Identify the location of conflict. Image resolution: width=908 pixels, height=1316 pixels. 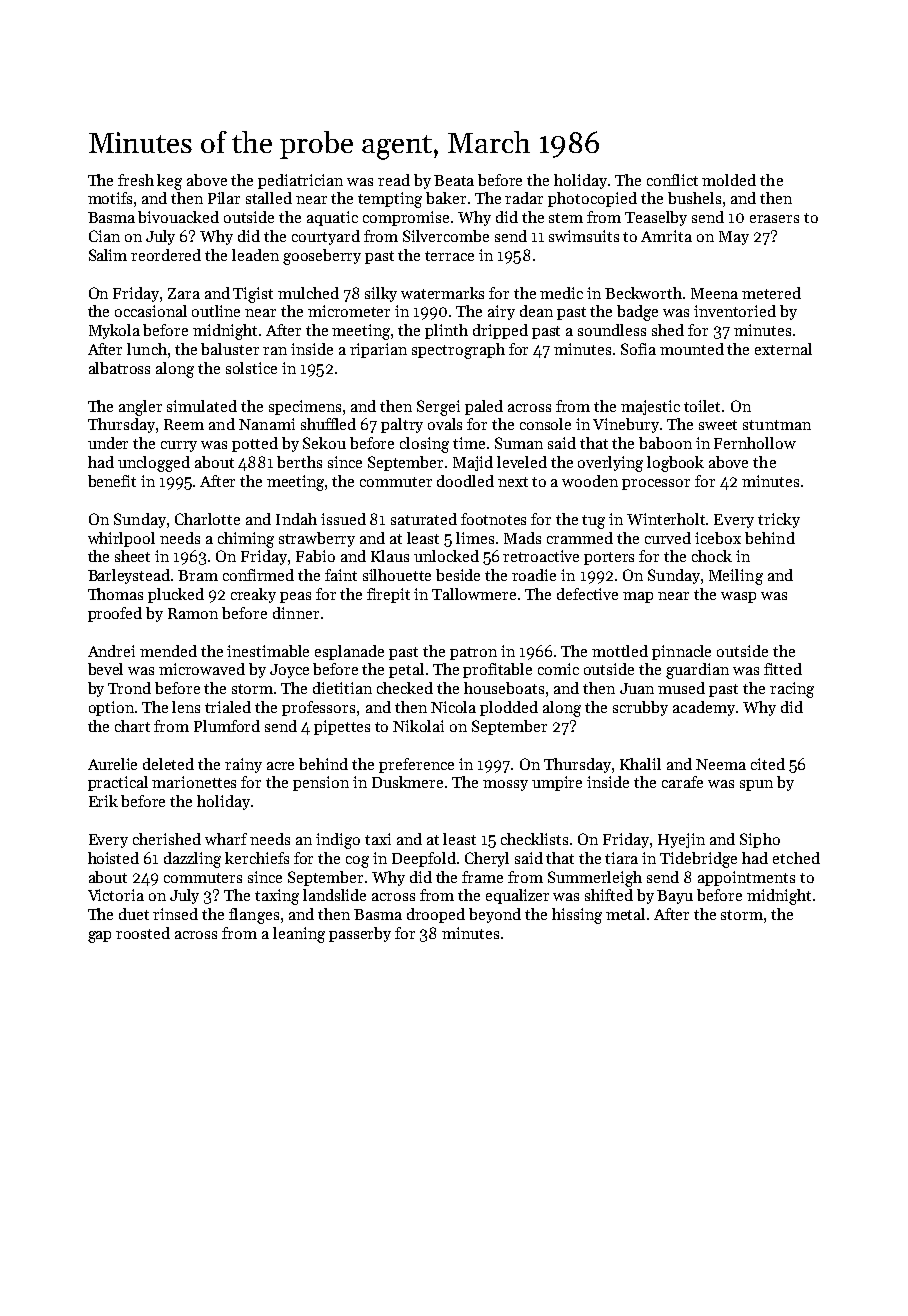
(672, 180).
